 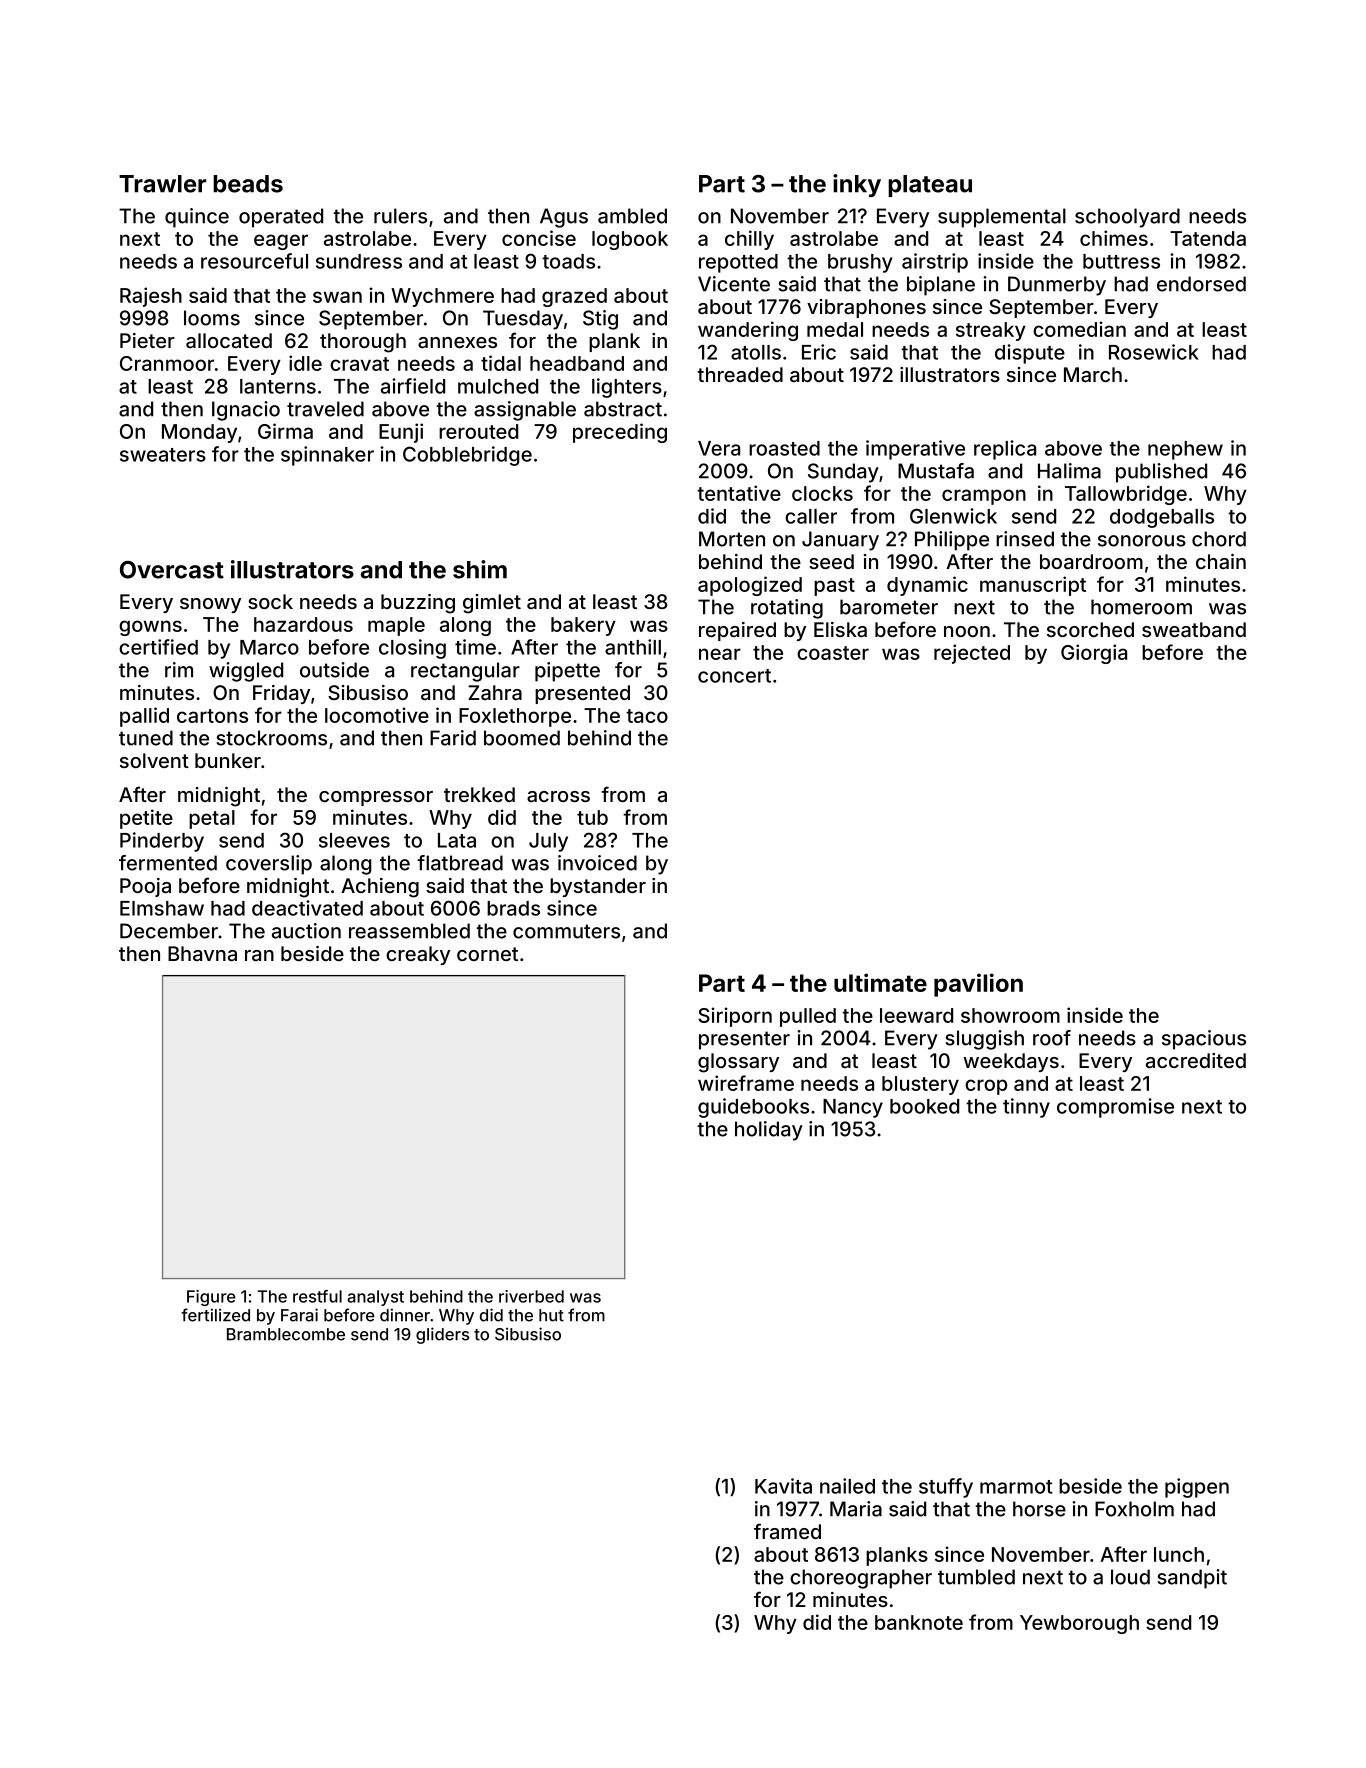 I want to click on Siriporn, so click(x=735, y=1017).
